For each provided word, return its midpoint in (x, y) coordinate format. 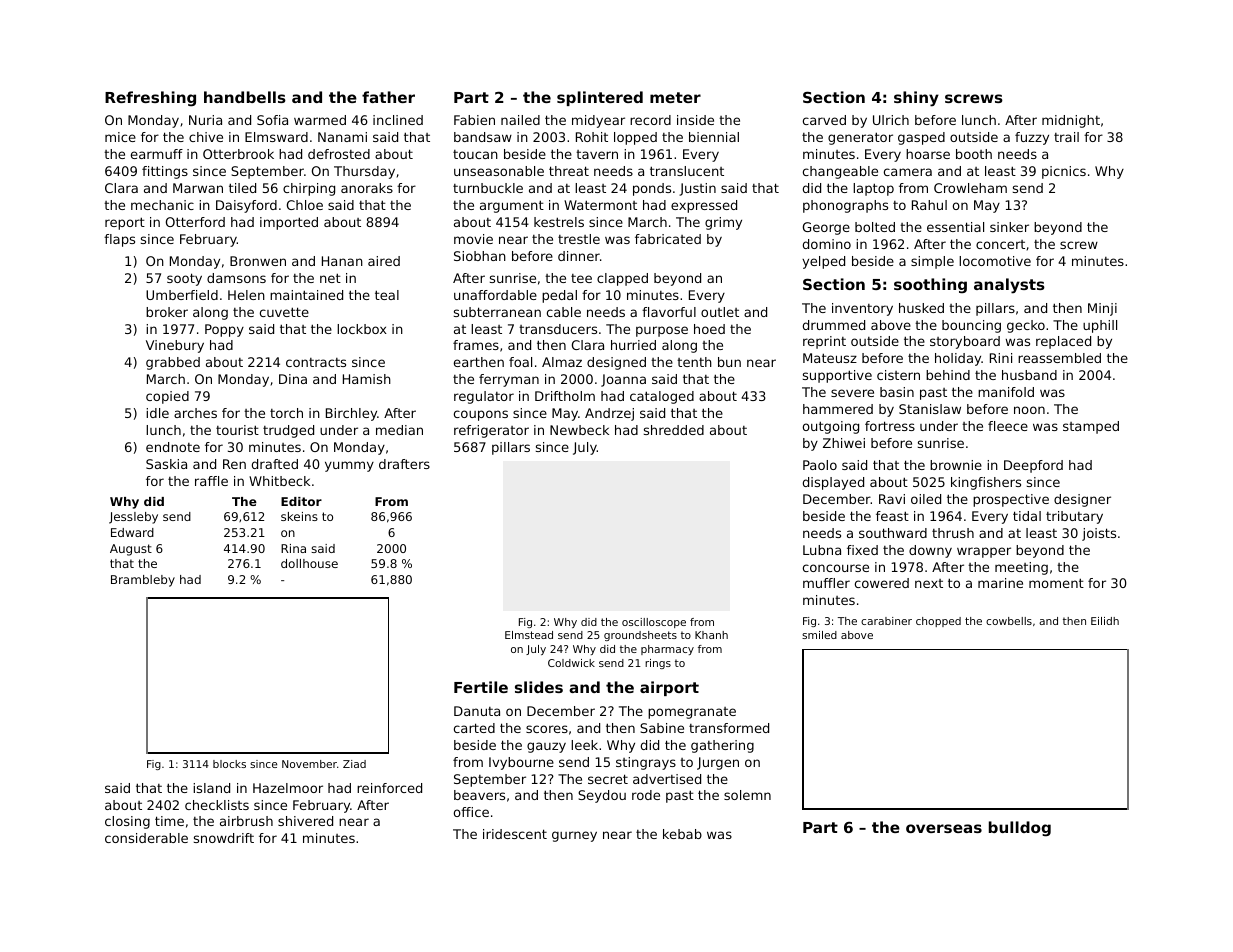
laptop (873, 189)
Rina (293, 548)
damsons (236, 278)
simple (932, 262)
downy (930, 551)
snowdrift (224, 838)
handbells (245, 97)
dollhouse (309, 563)
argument (512, 206)
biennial (714, 137)
